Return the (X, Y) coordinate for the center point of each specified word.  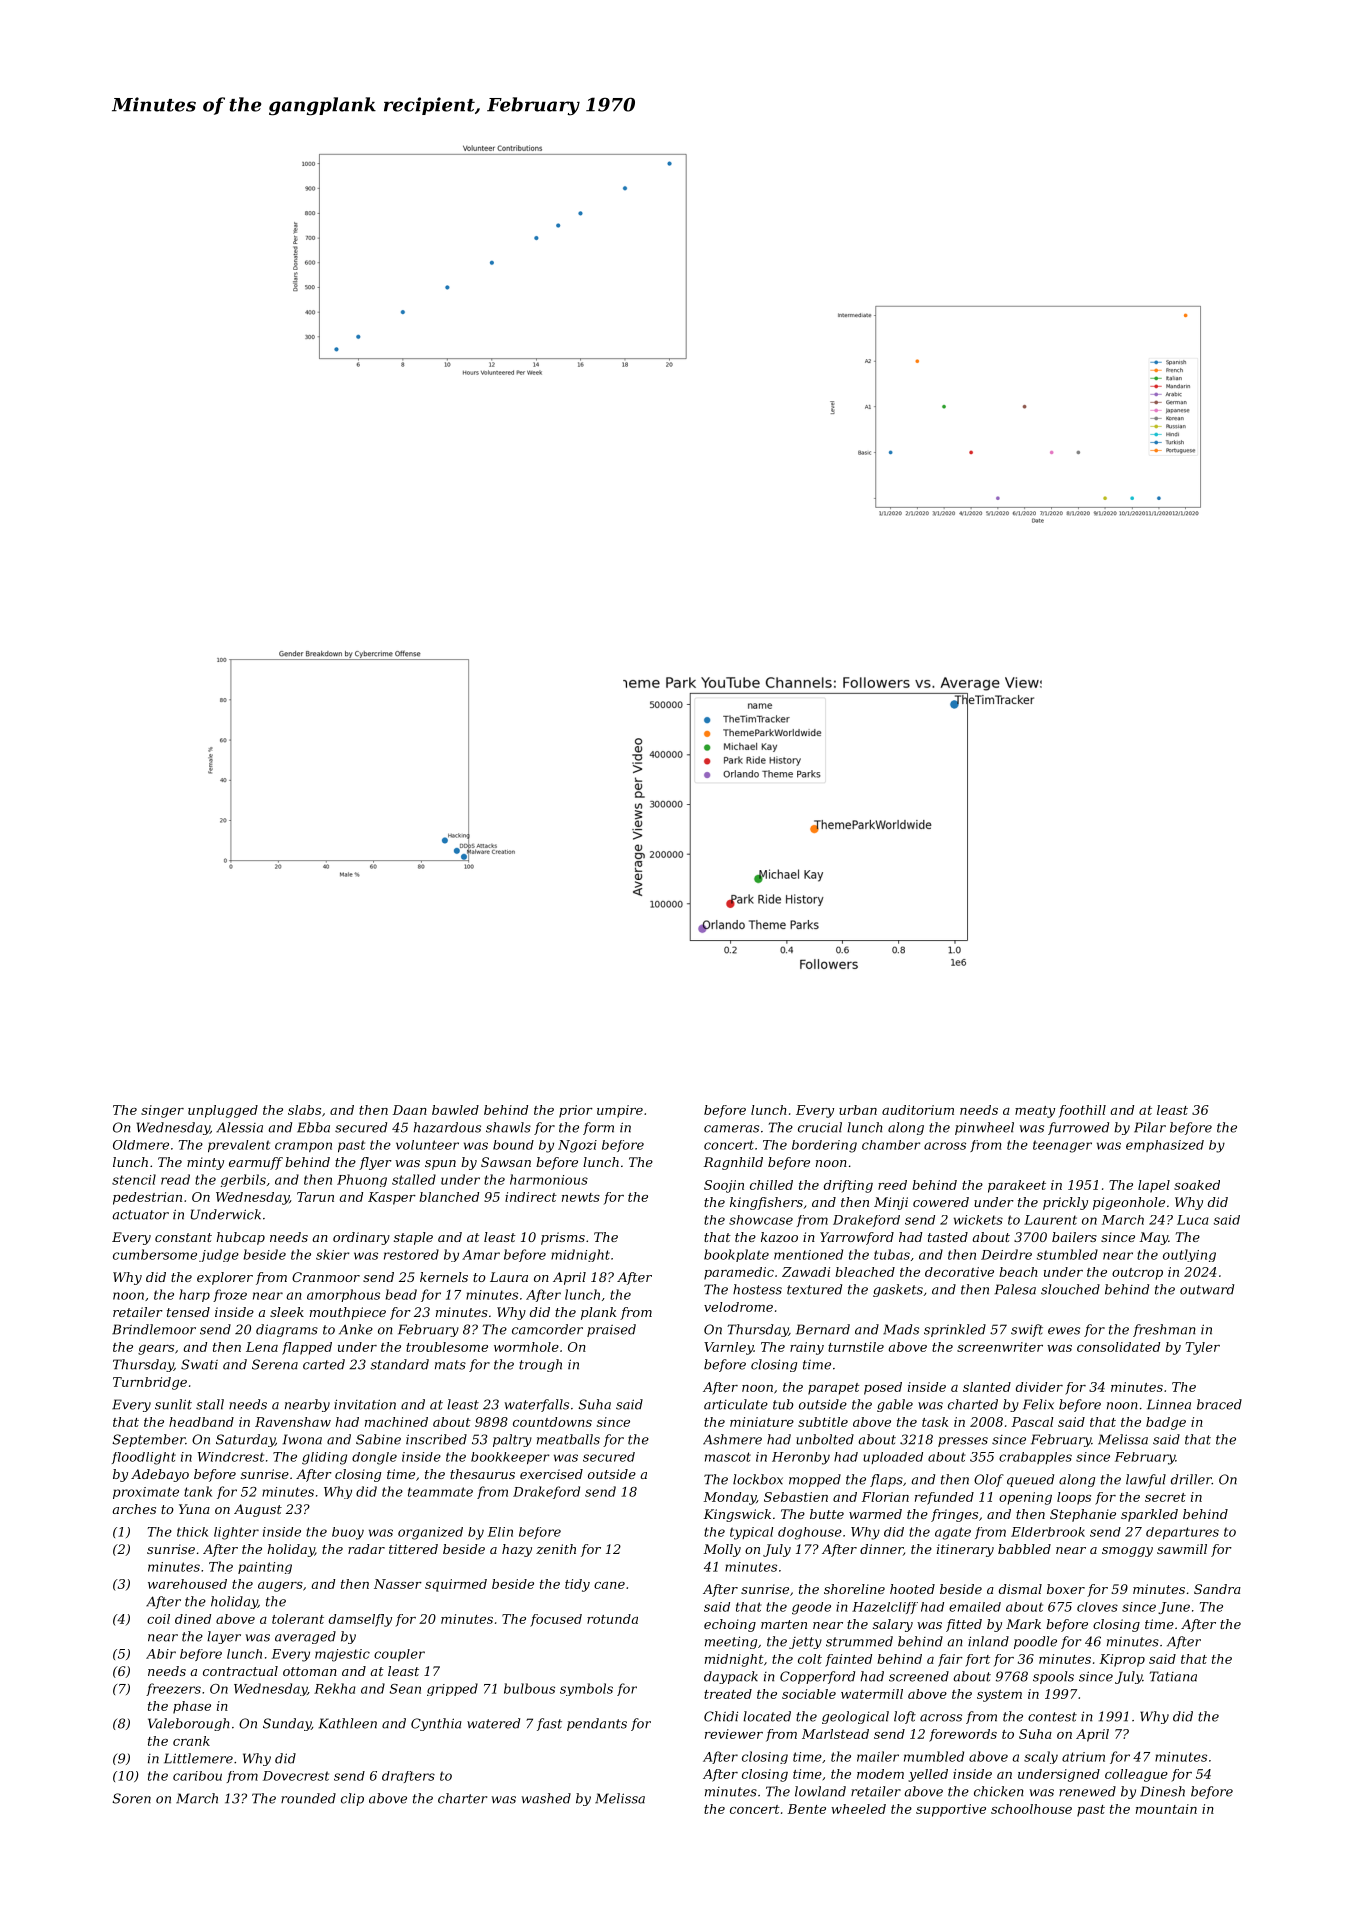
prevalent (239, 1146)
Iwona (302, 1439)
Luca (1193, 1220)
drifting (848, 1186)
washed (546, 1798)
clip (352, 1799)
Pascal (1032, 1422)
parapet (834, 1389)
